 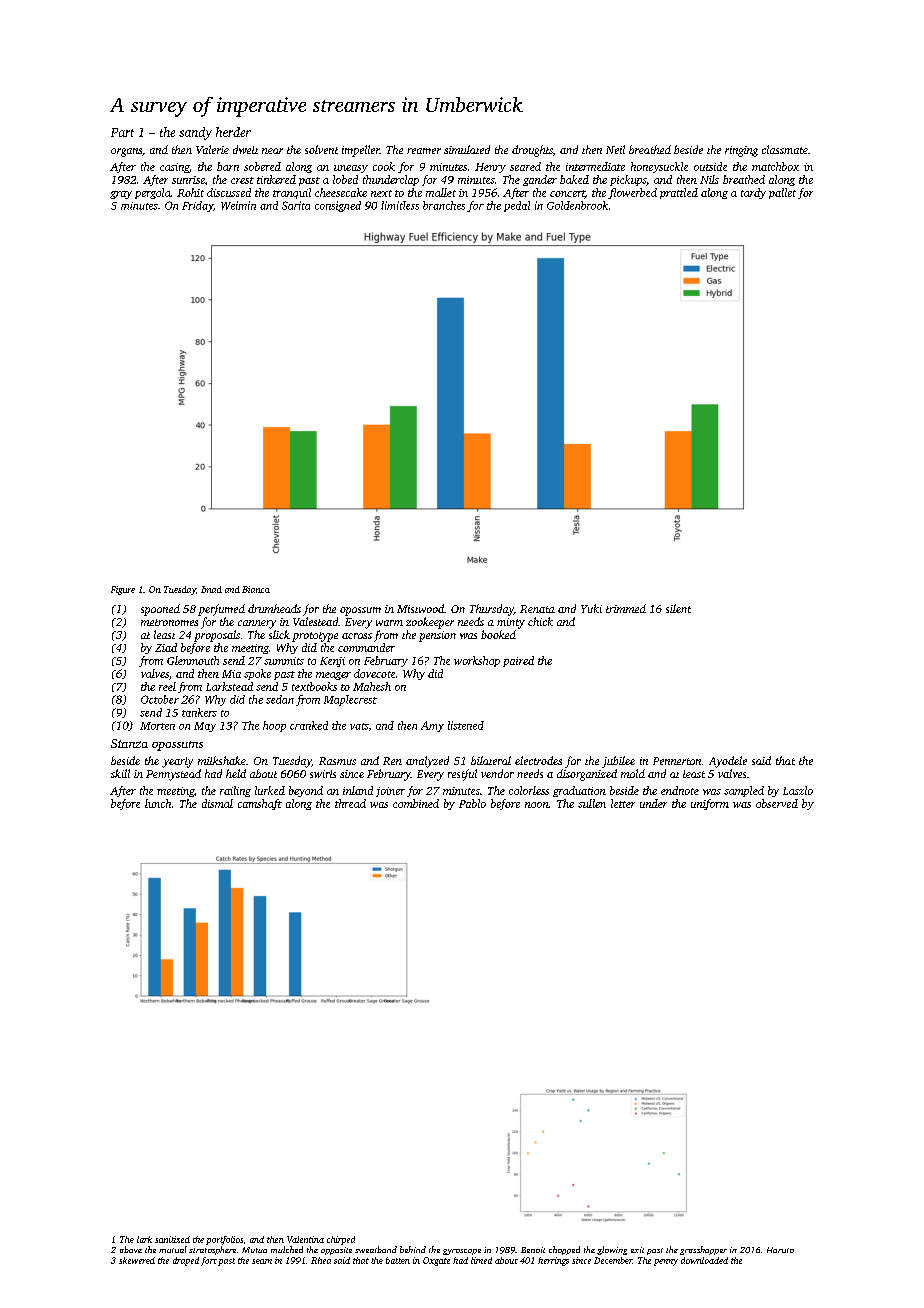 I want to click on noon, so click(x=537, y=805).
